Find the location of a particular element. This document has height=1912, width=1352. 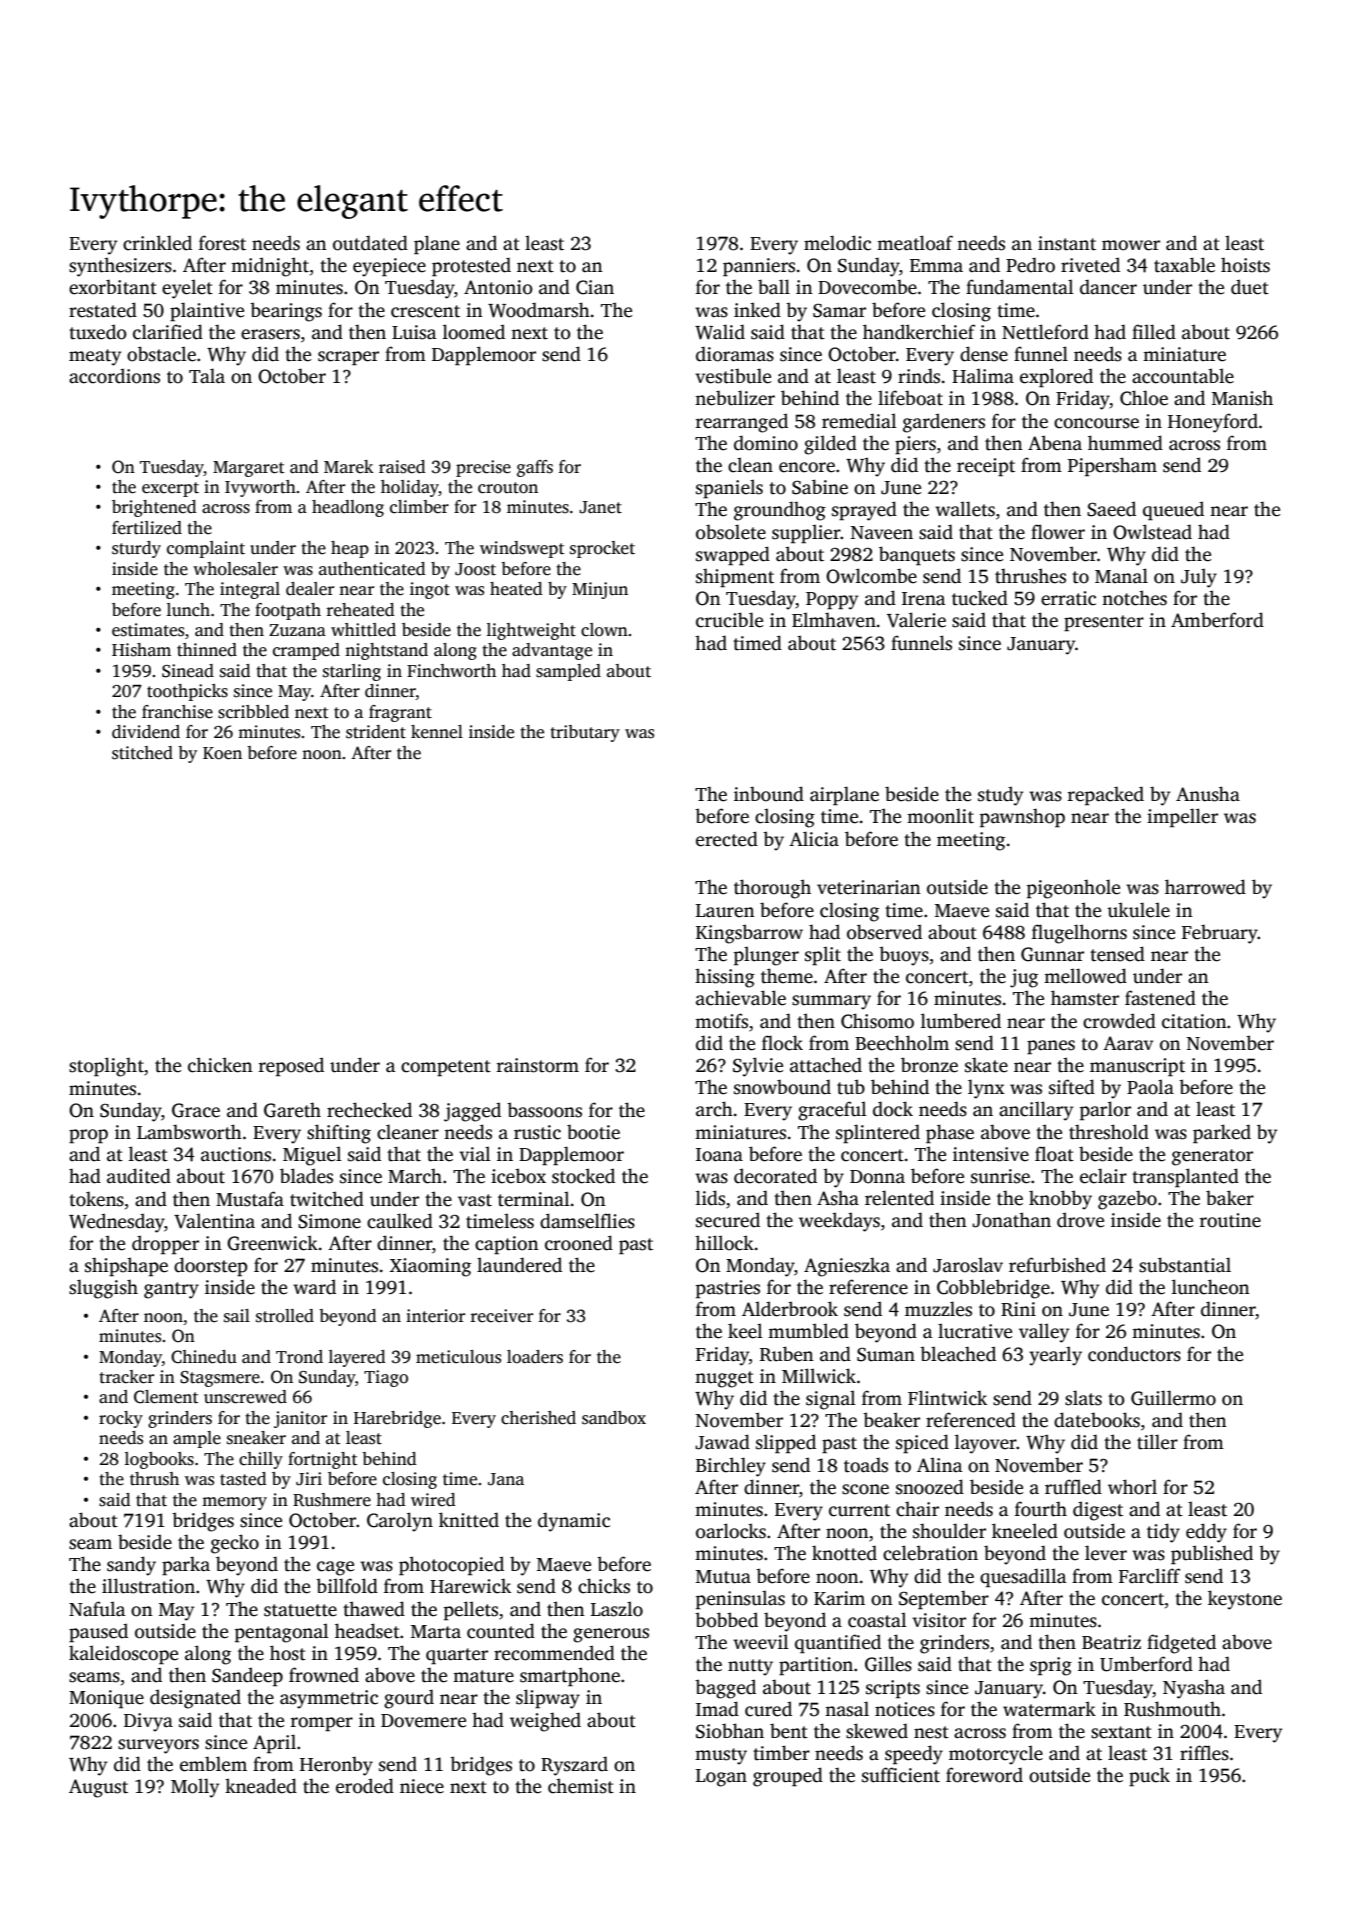

knobby is located at coordinates (1060, 1200).
